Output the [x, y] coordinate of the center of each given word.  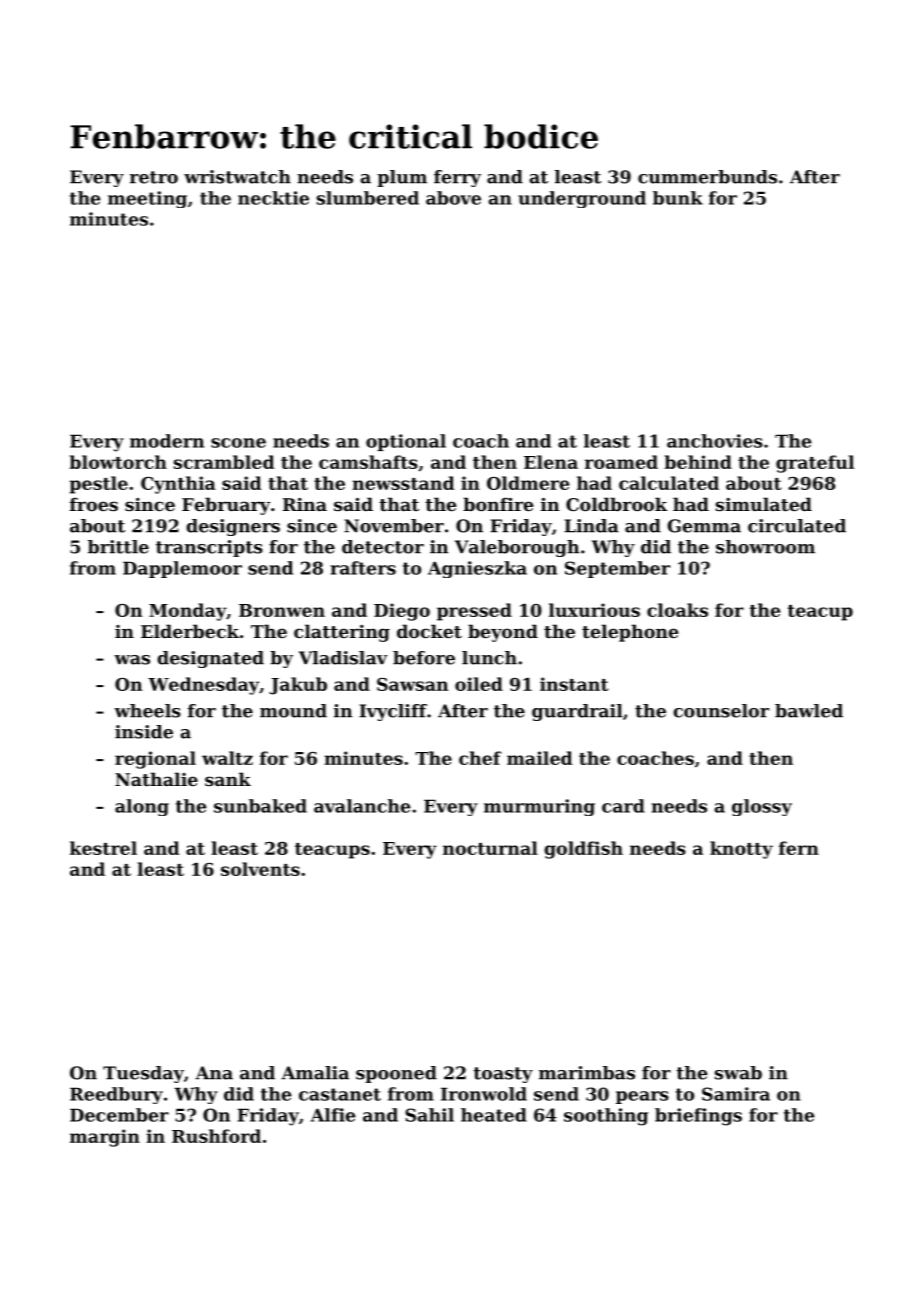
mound [293, 711]
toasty [503, 1075]
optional [406, 442]
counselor [721, 711]
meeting [147, 199]
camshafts [368, 462]
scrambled [224, 462]
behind [698, 462]
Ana [214, 1073]
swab [738, 1073]
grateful [815, 464]
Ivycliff [393, 712]
